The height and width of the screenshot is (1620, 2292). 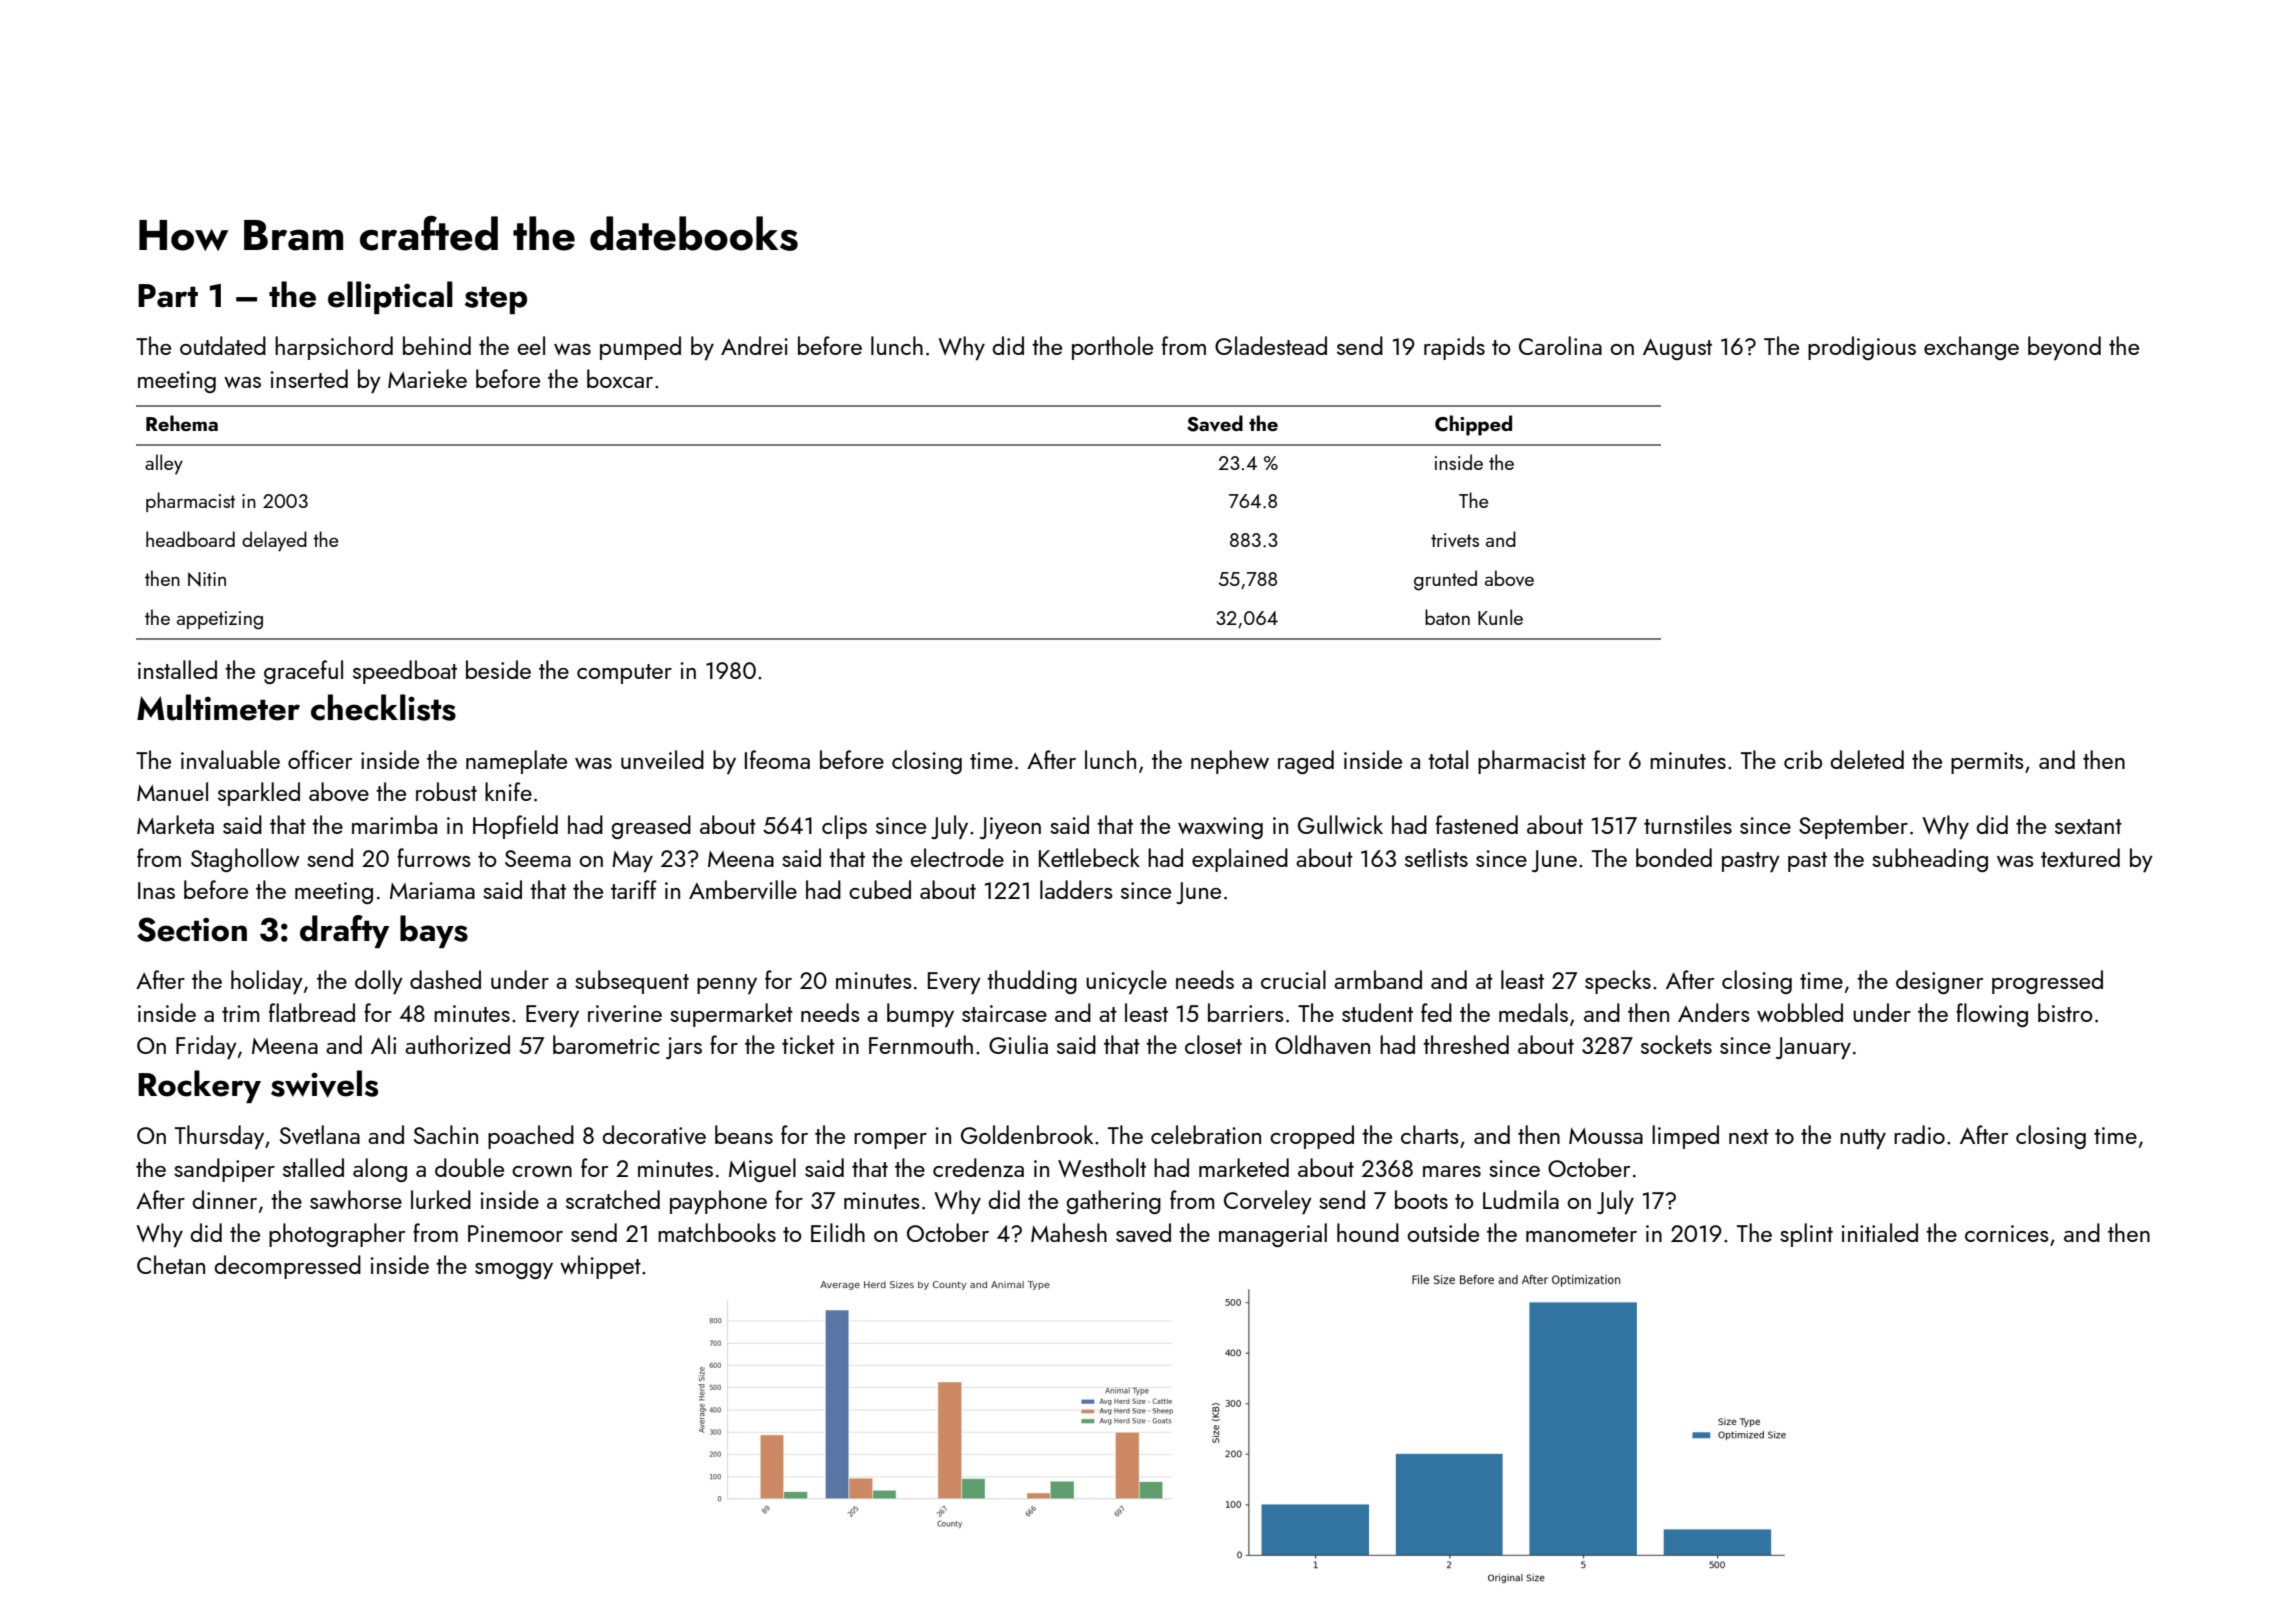 What do you see at coordinates (1271, 345) in the screenshot?
I see `Gladestead` at bounding box center [1271, 345].
